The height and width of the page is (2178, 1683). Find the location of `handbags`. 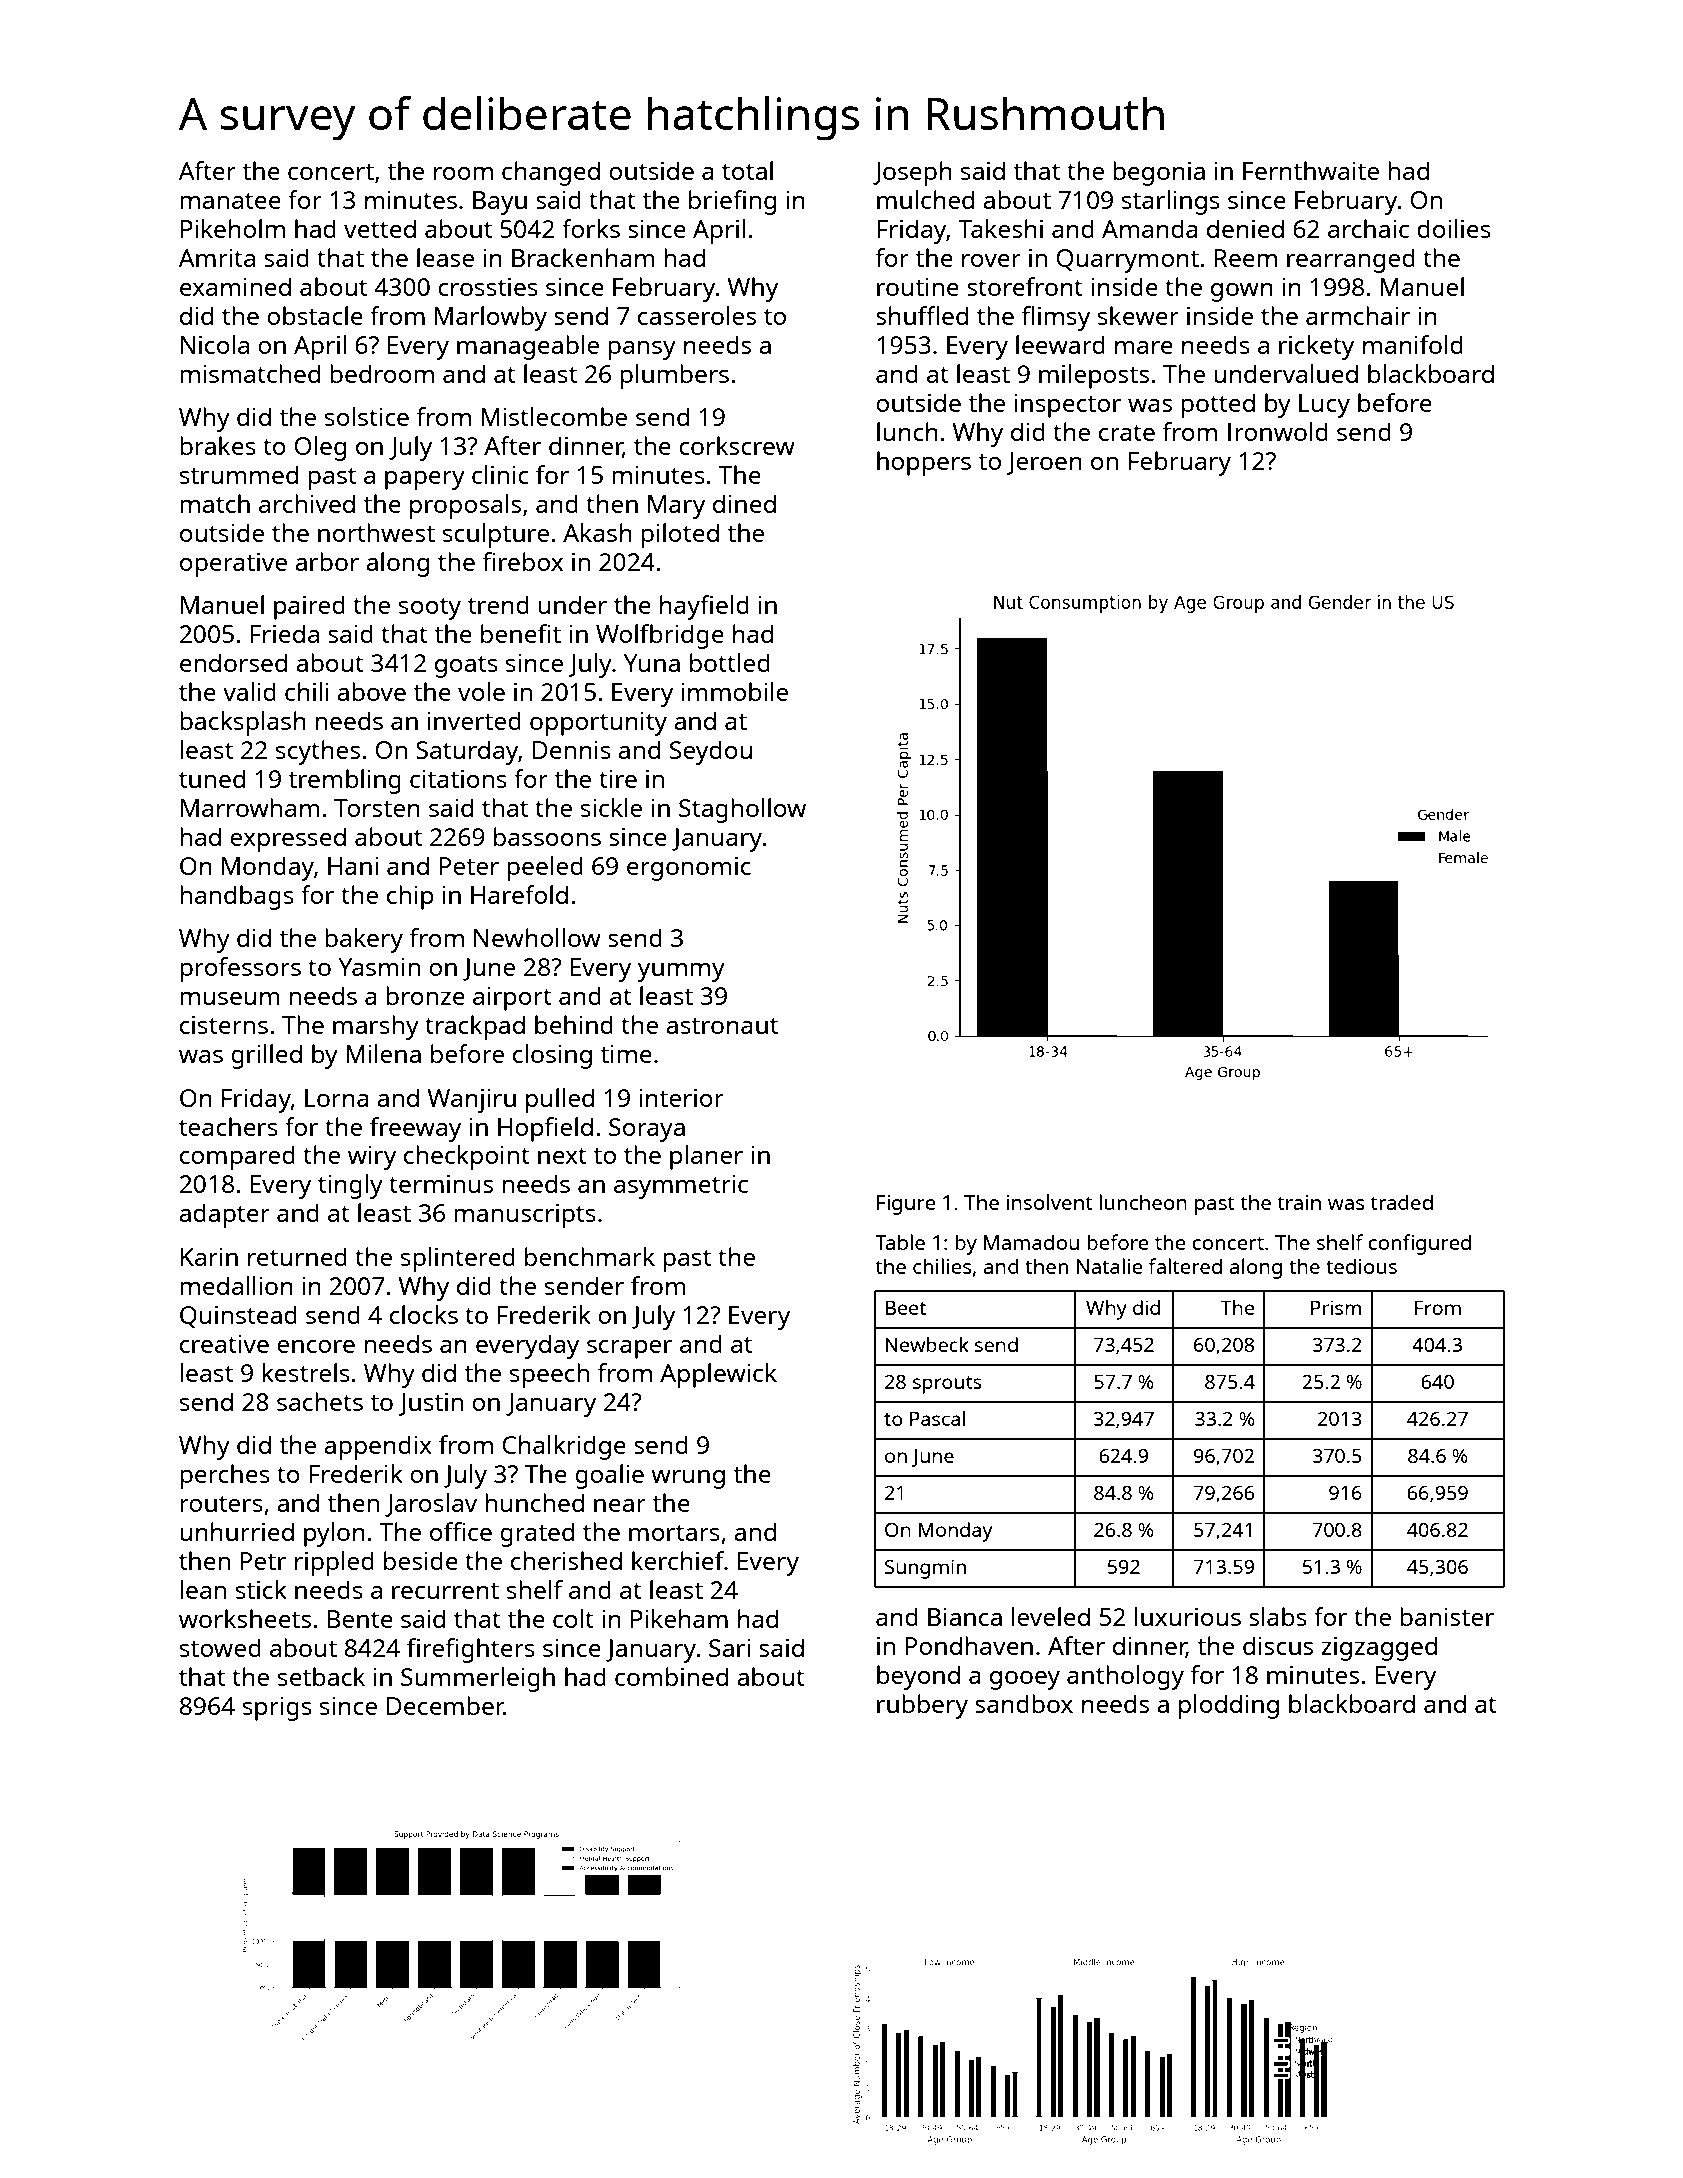

handbags is located at coordinates (237, 897).
